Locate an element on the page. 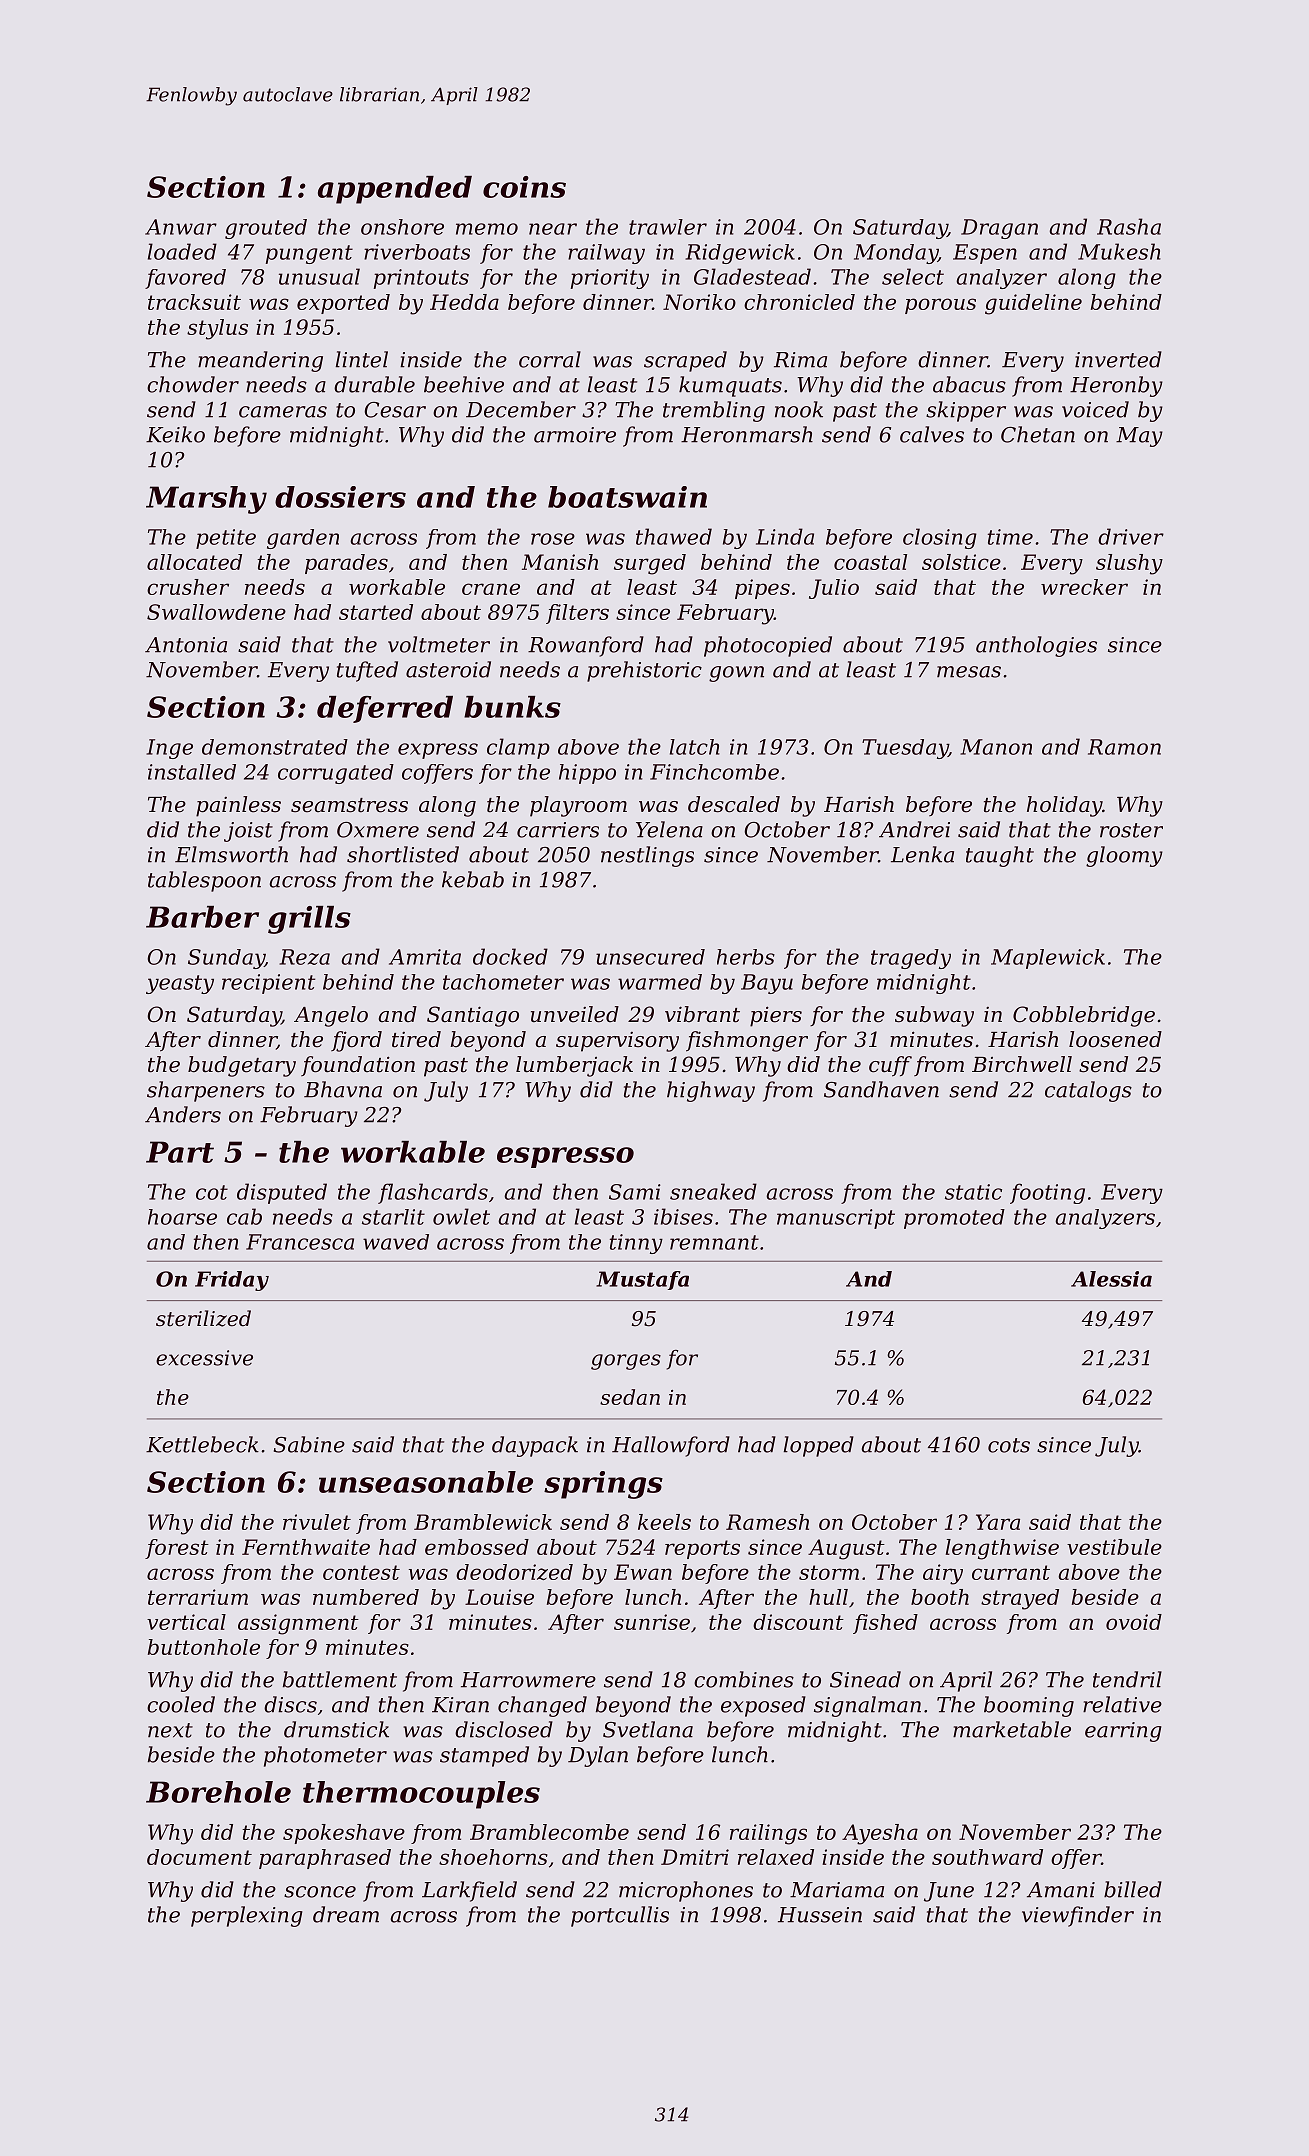 The width and height of the image is (1309, 2156). Dragan is located at coordinates (999, 229).
